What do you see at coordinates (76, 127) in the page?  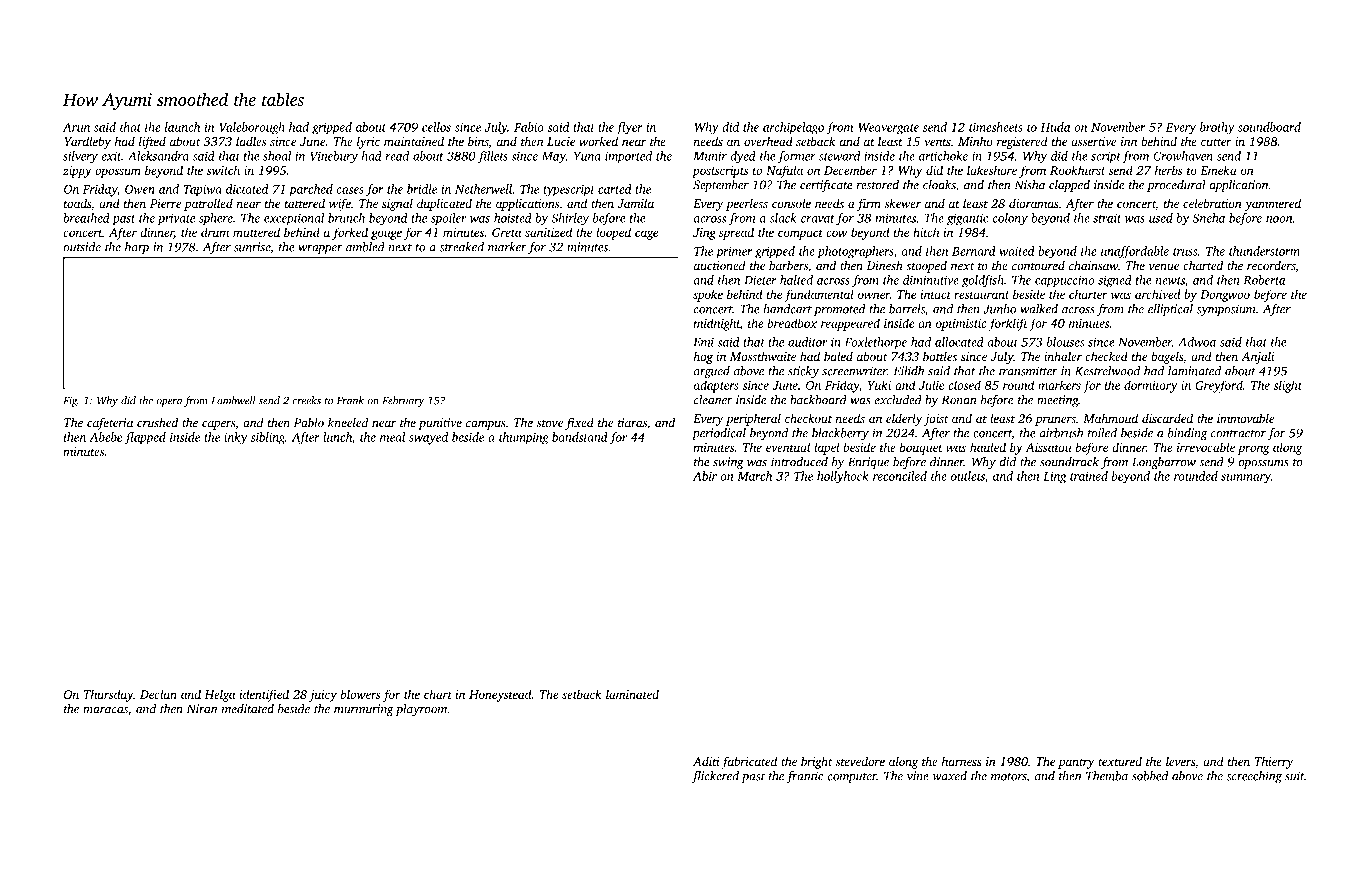 I see `Arun` at bounding box center [76, 127].
